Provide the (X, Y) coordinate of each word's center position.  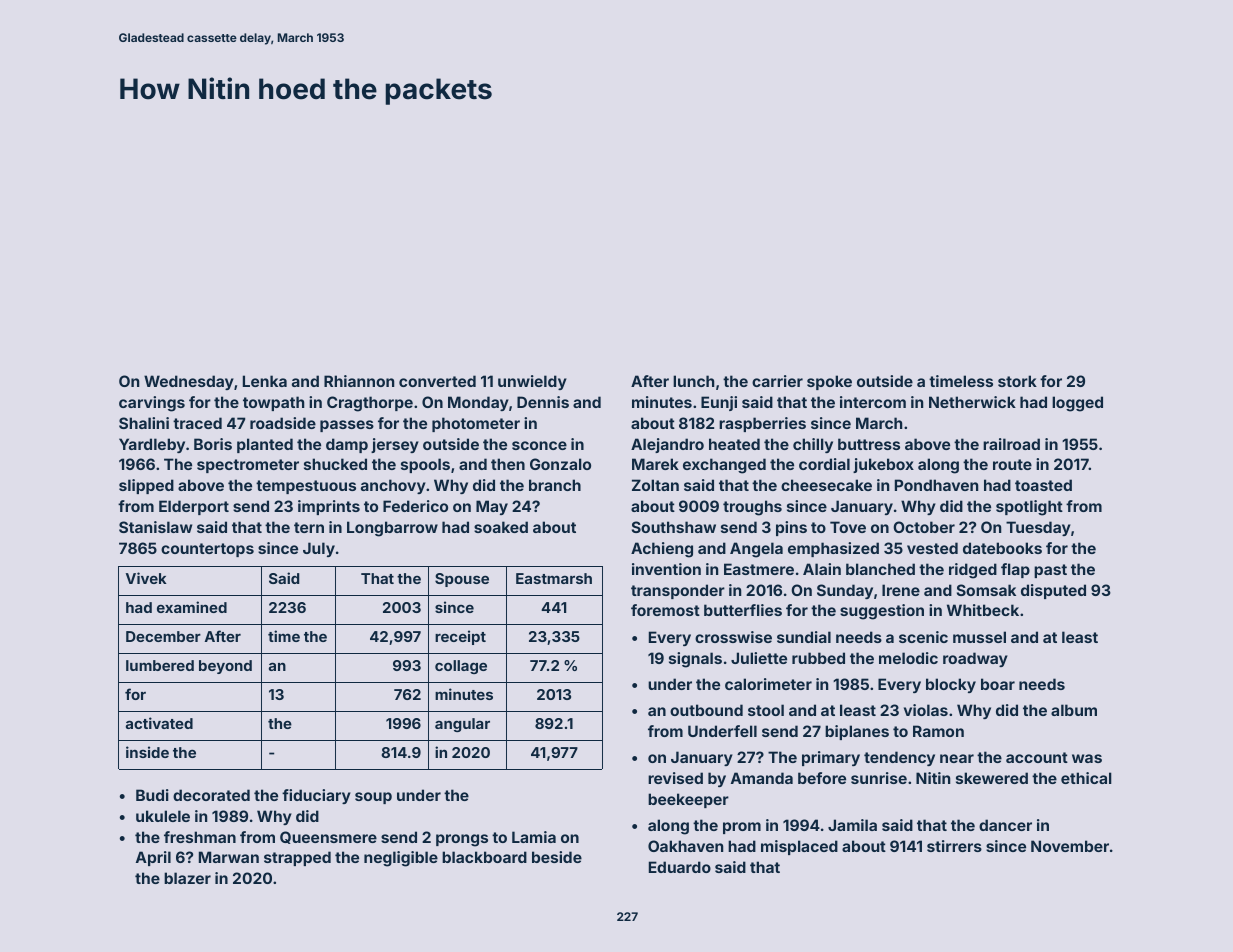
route (1012, 464)
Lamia (534, 837)
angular (462, 725)
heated (734, 444)
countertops (207, 550)
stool (766, 710)
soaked (501, 527)
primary (831, 758)
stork (1017, 381)
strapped (297, 858)
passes (347, 426)
